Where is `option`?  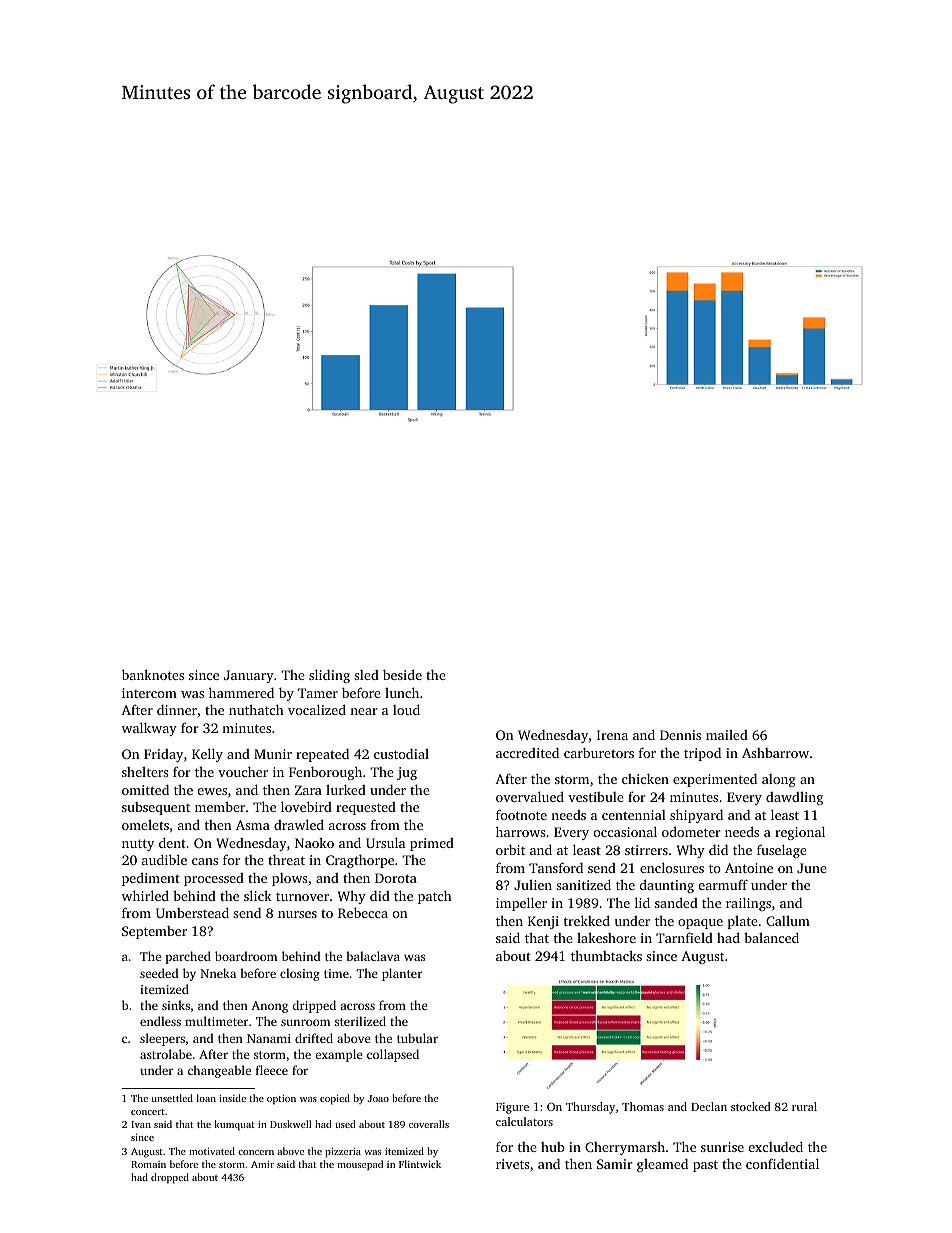 option is located at coordinates (281, 1100).
